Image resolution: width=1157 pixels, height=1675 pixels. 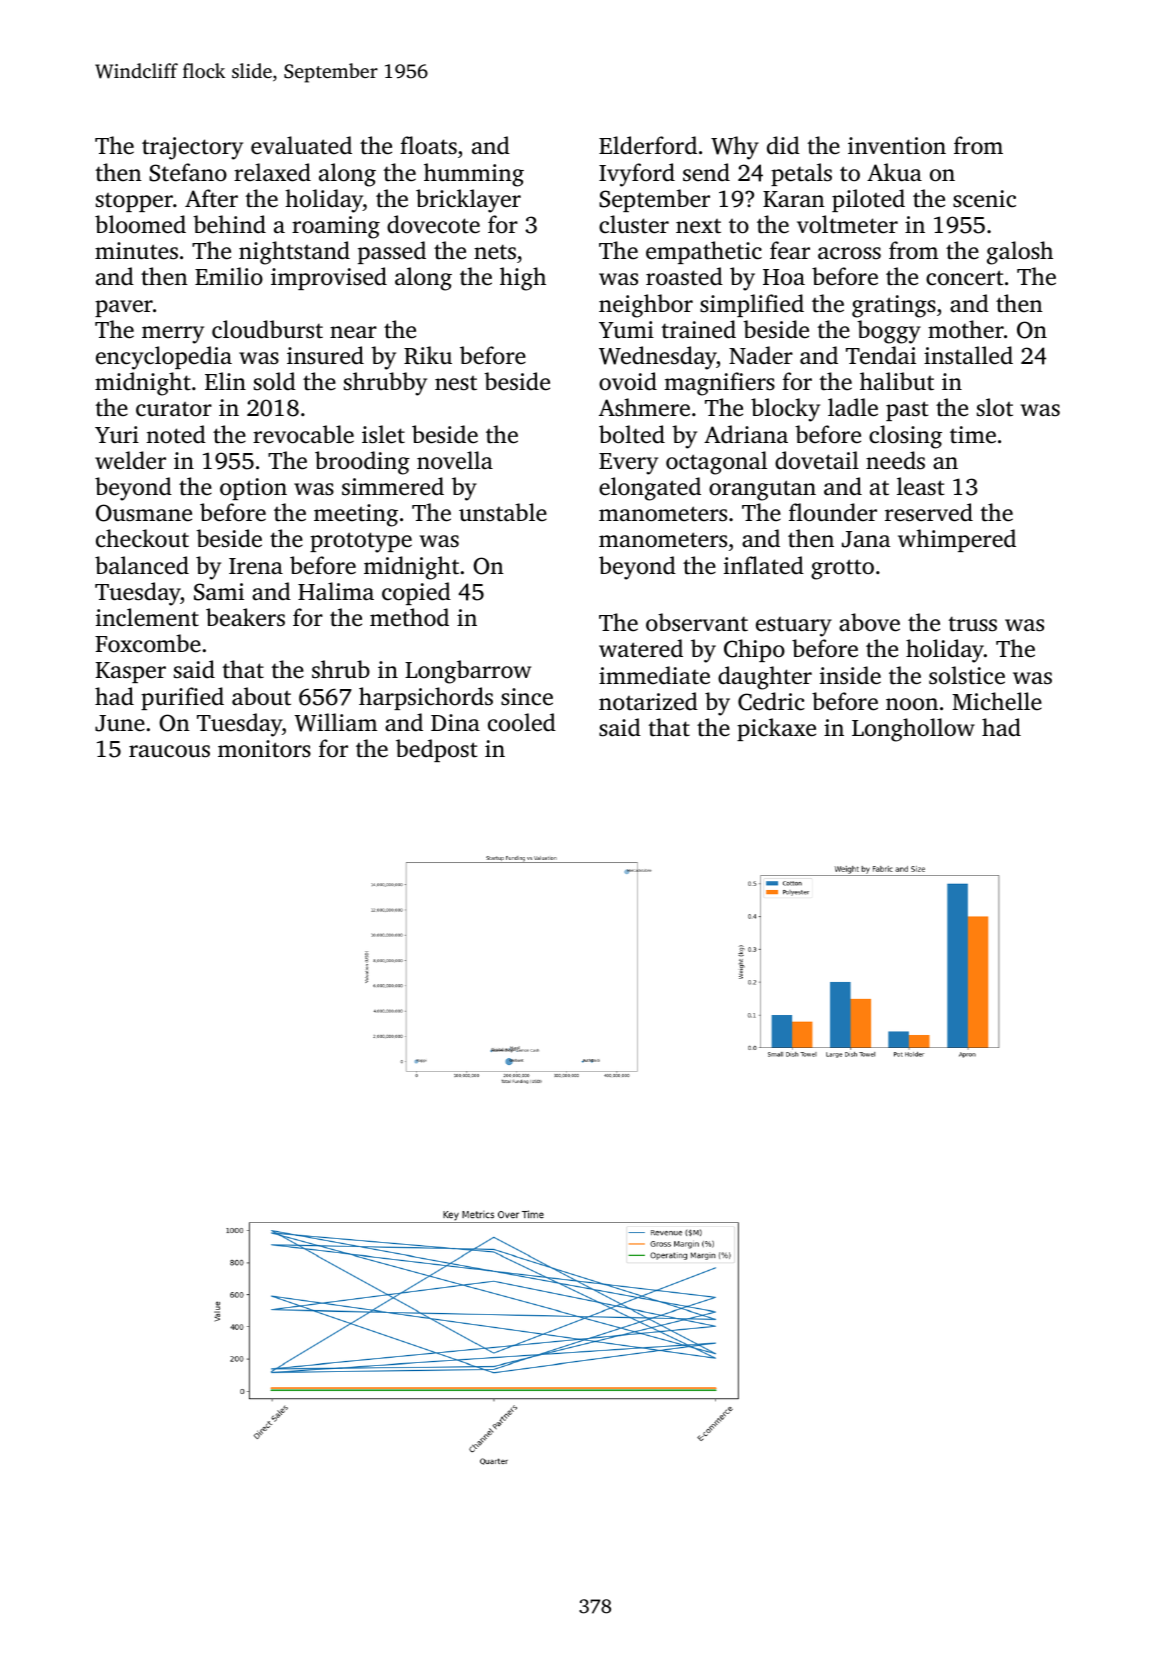 I want to click on paver, so click(x=124, y=308).
